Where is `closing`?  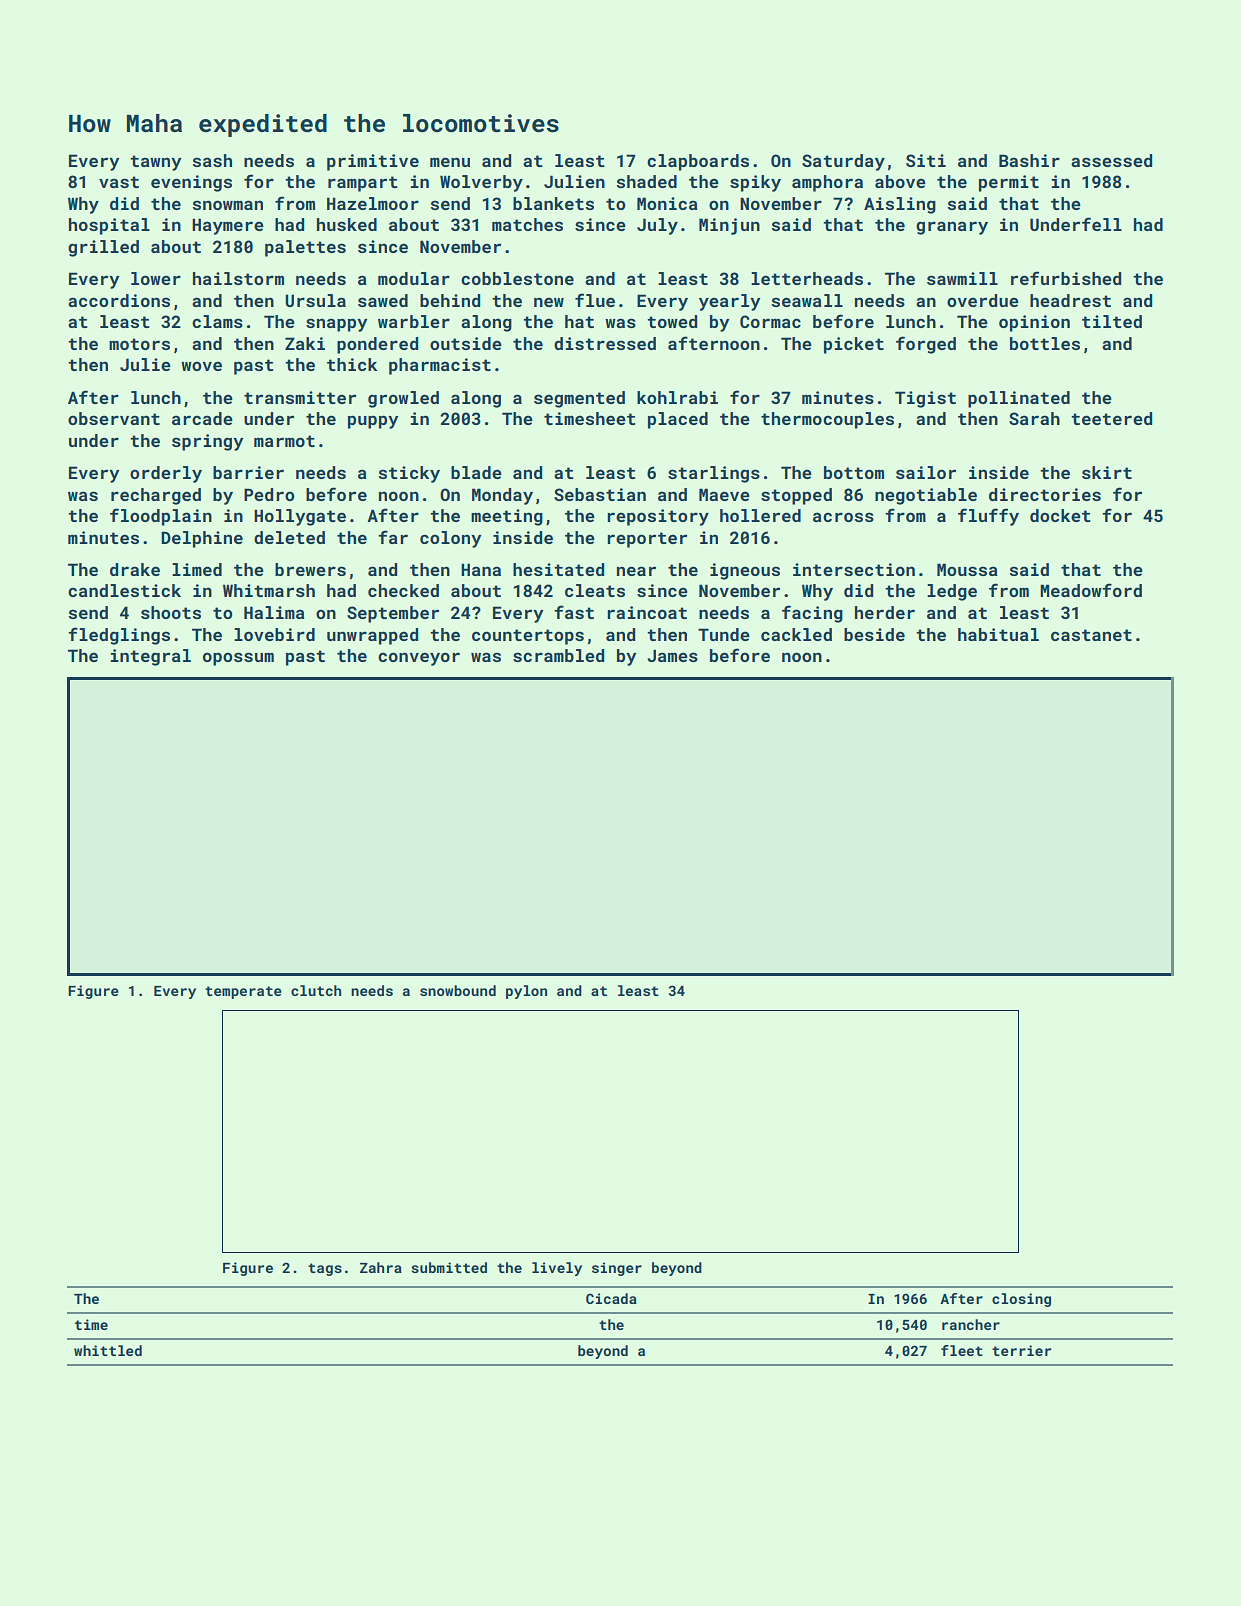 closing is located at coordinates (1021, 1300).
